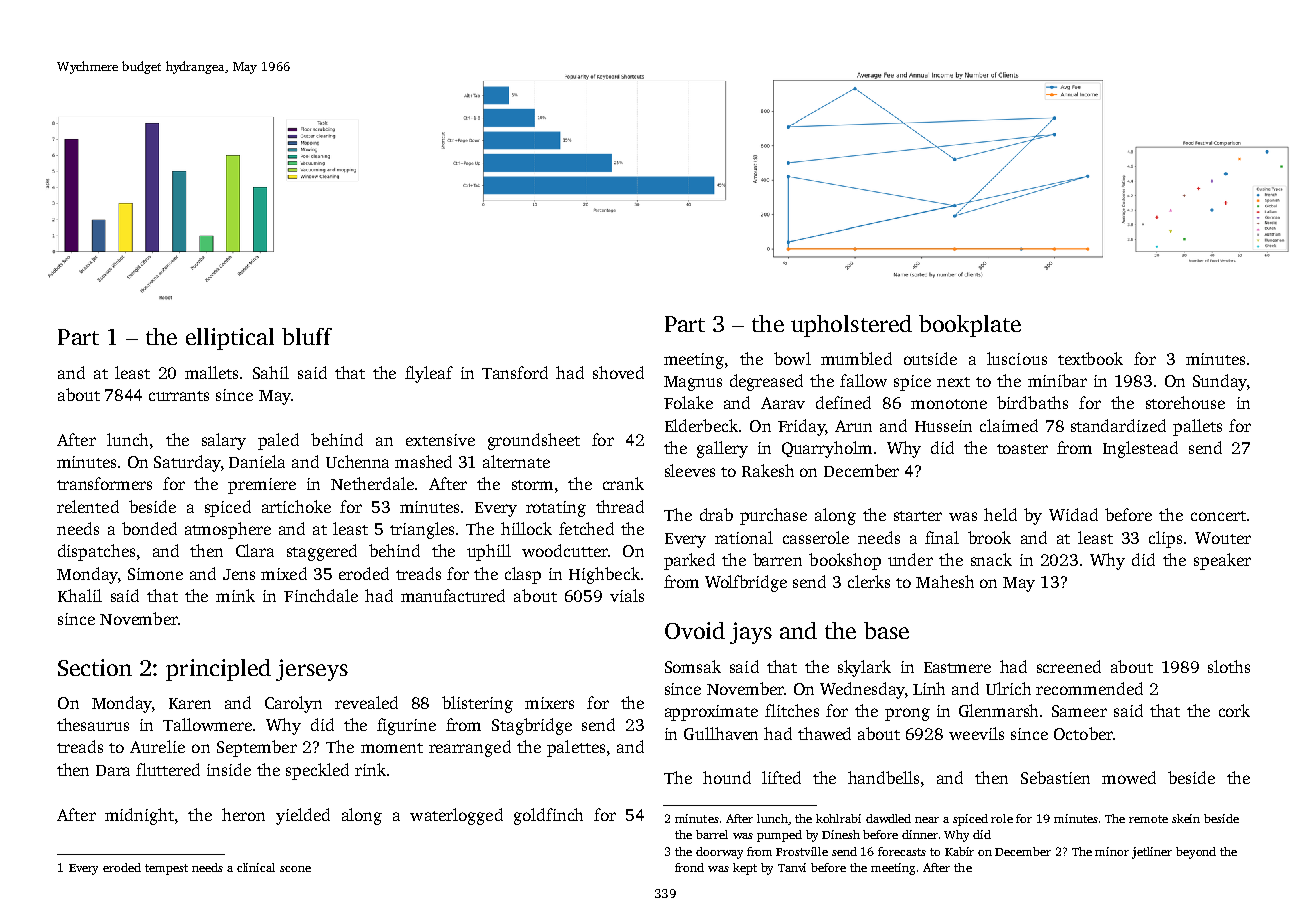  Describe the element at coordinates (307, 336) in the screenshot. I see `bluff` at that location.
